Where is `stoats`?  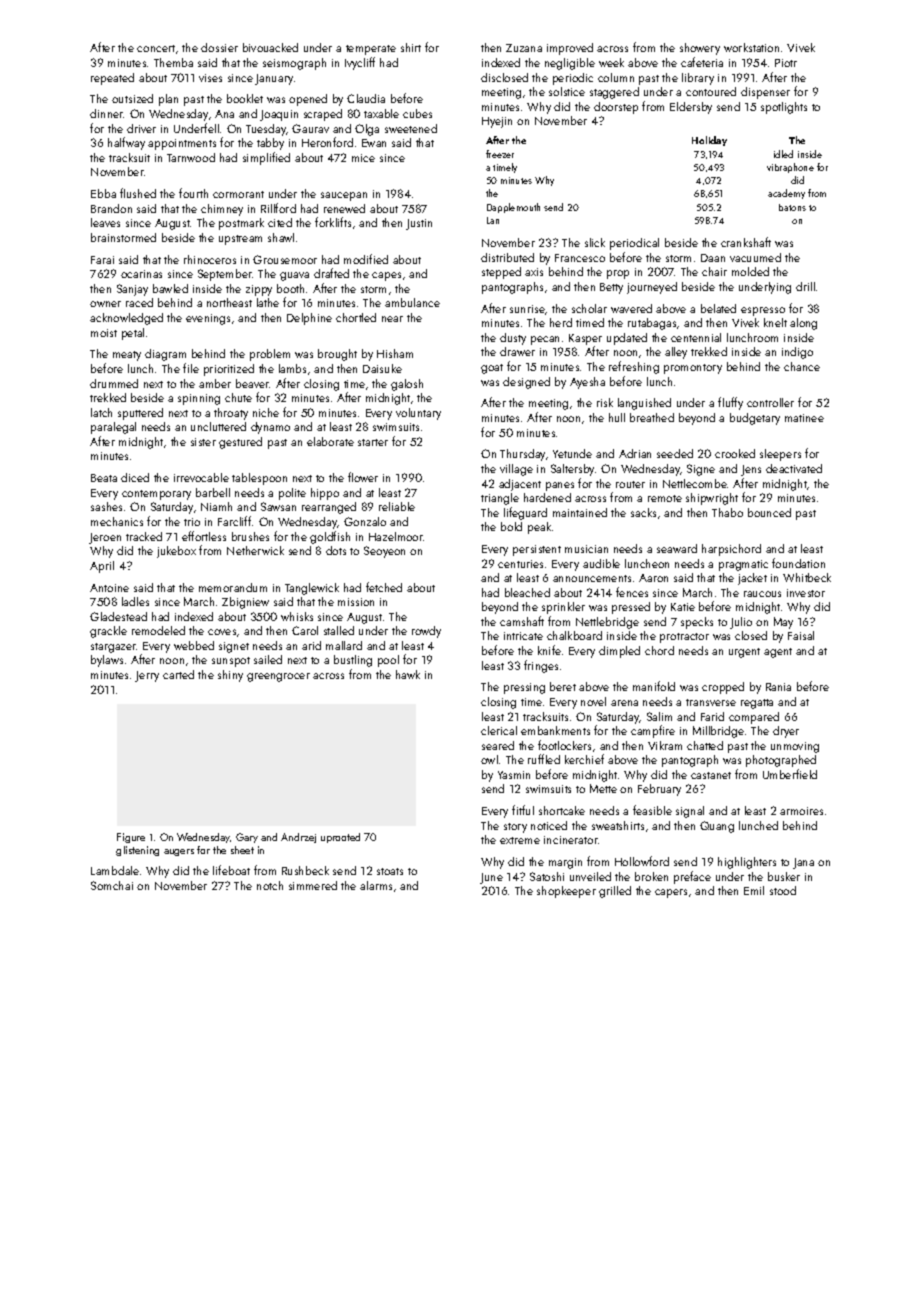
stoats is located at coordinates (390, 871).
